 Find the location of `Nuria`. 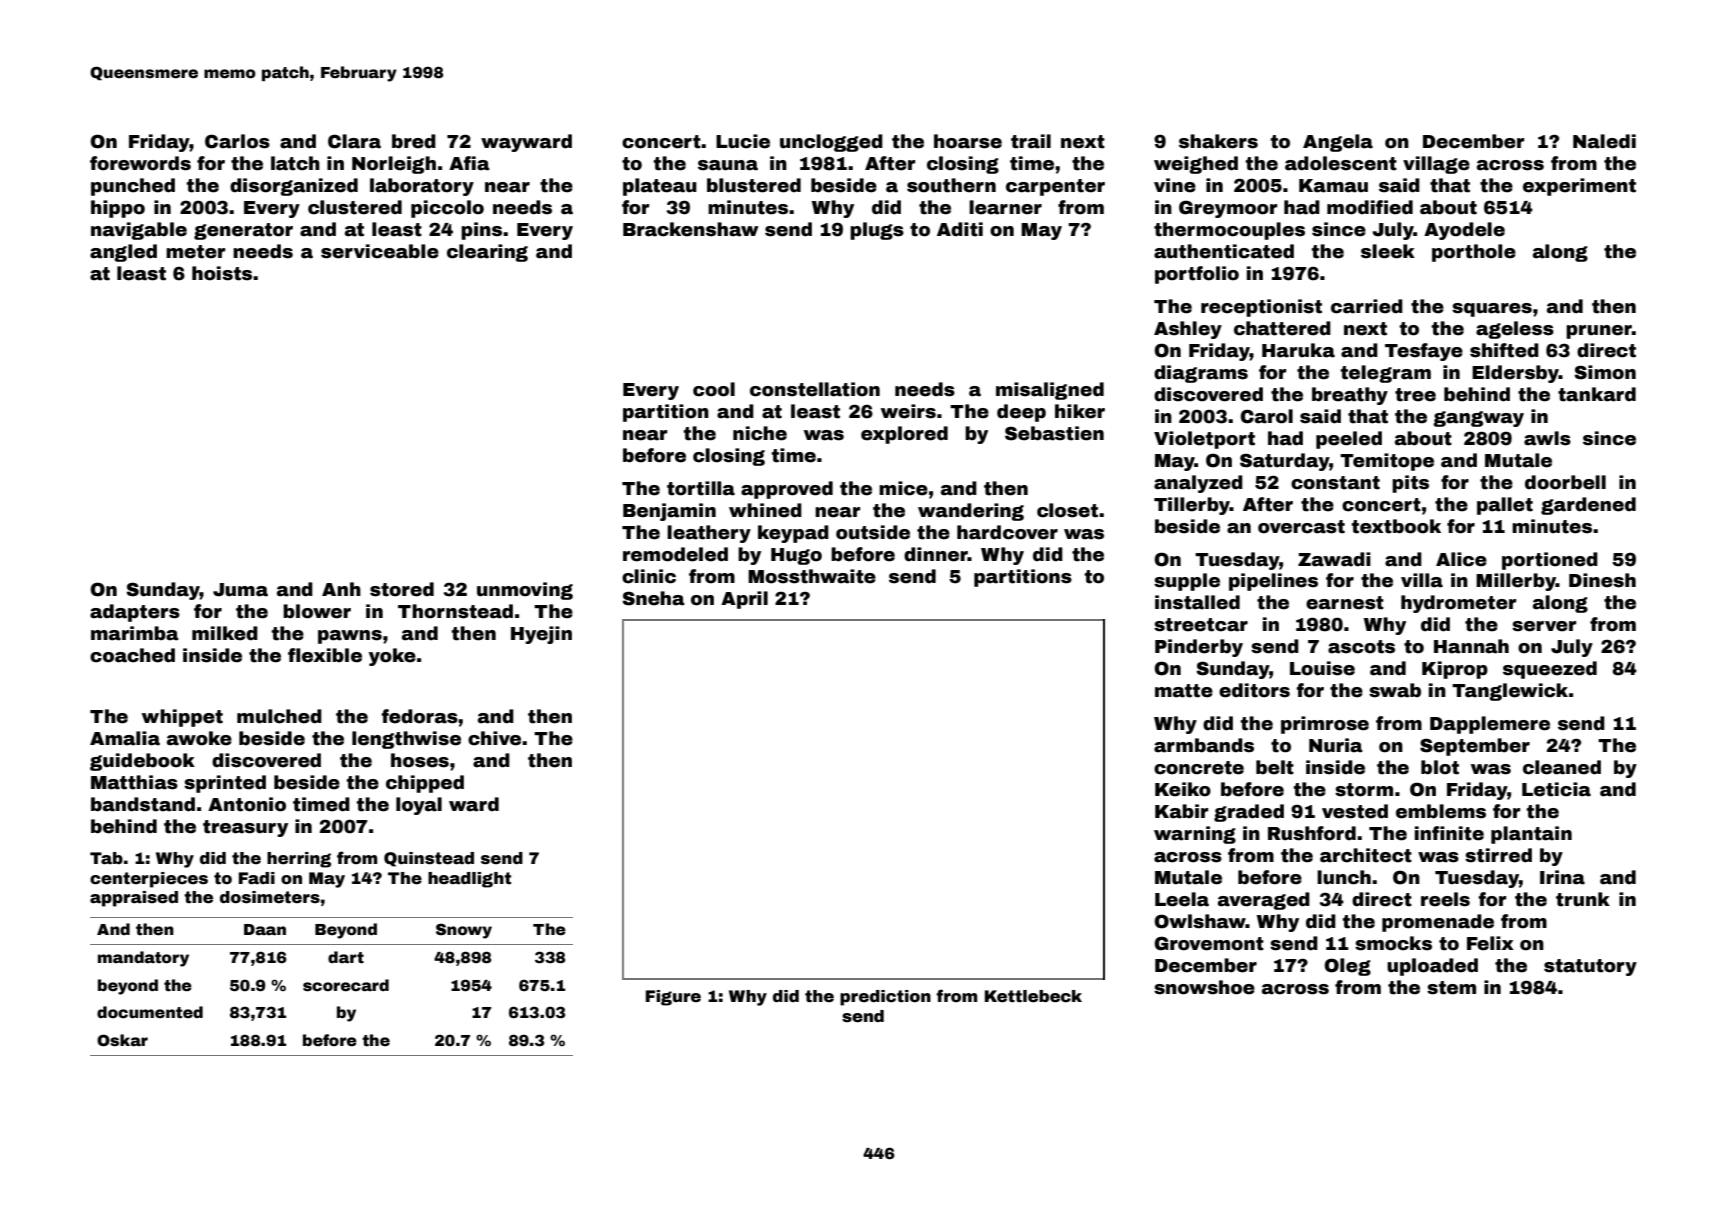

Nuria is located at coordinates (1336, 745).
